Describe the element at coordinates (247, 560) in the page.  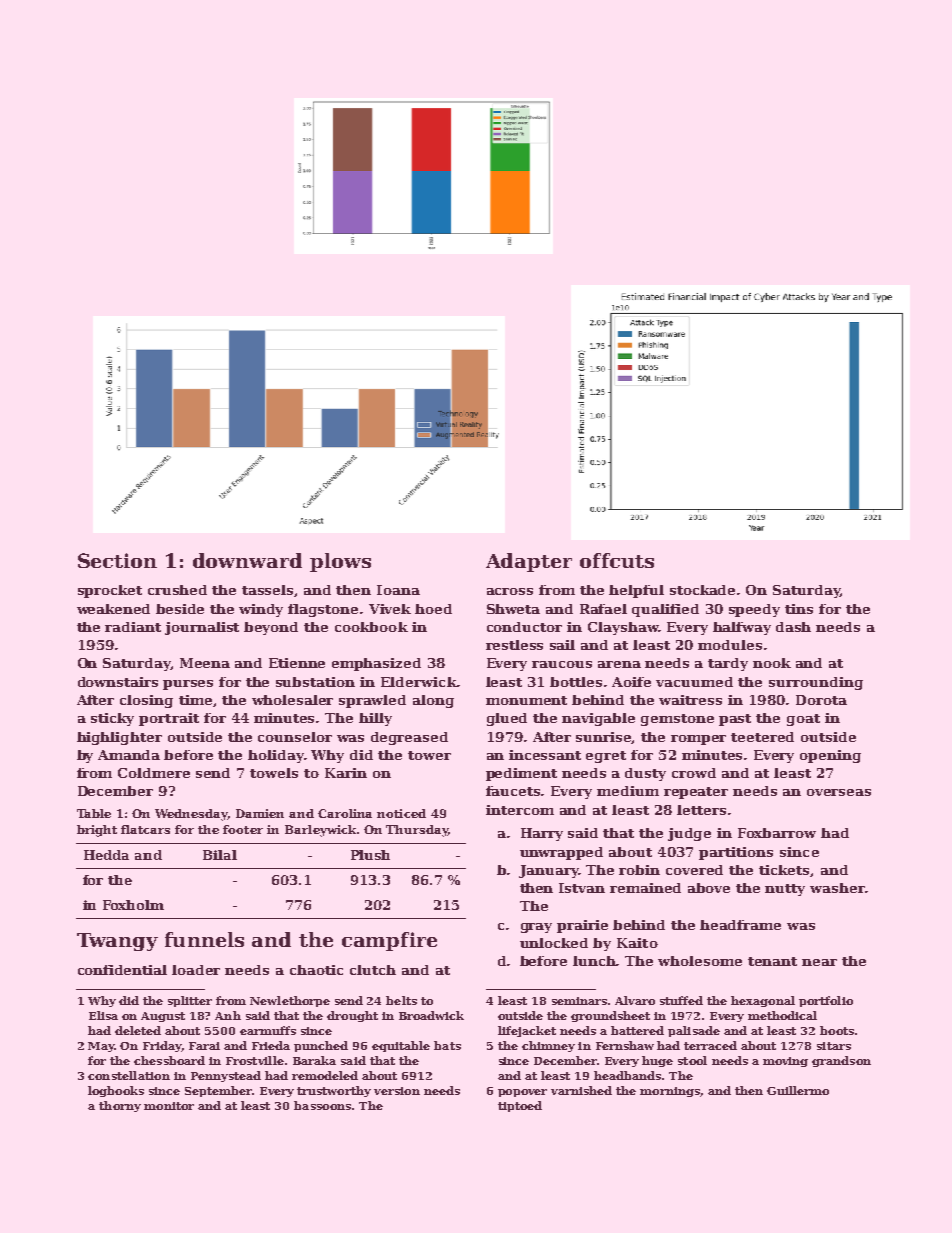
I see `downward` at that location.
